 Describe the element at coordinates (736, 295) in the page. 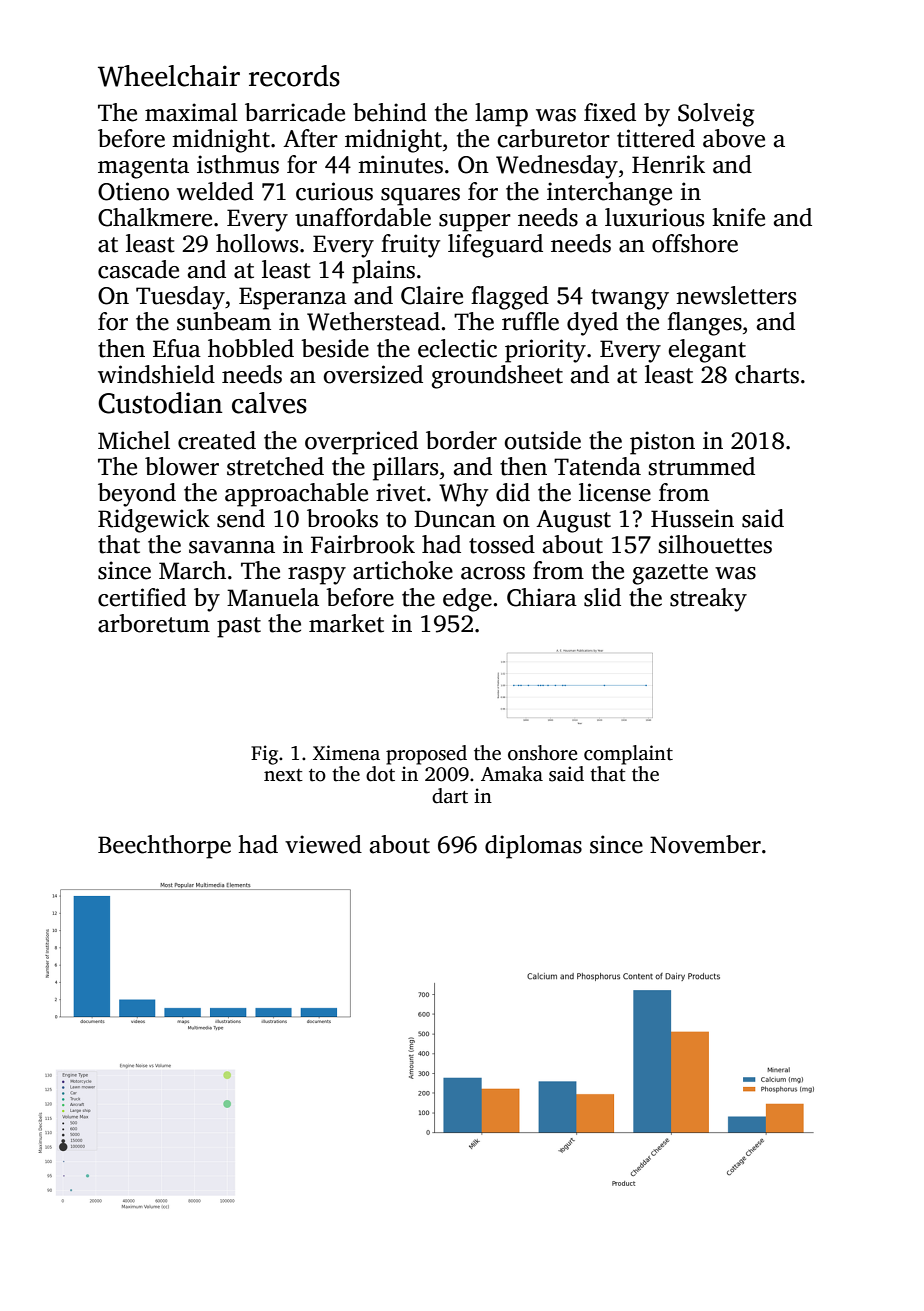

I see `newsletters` at that location.
